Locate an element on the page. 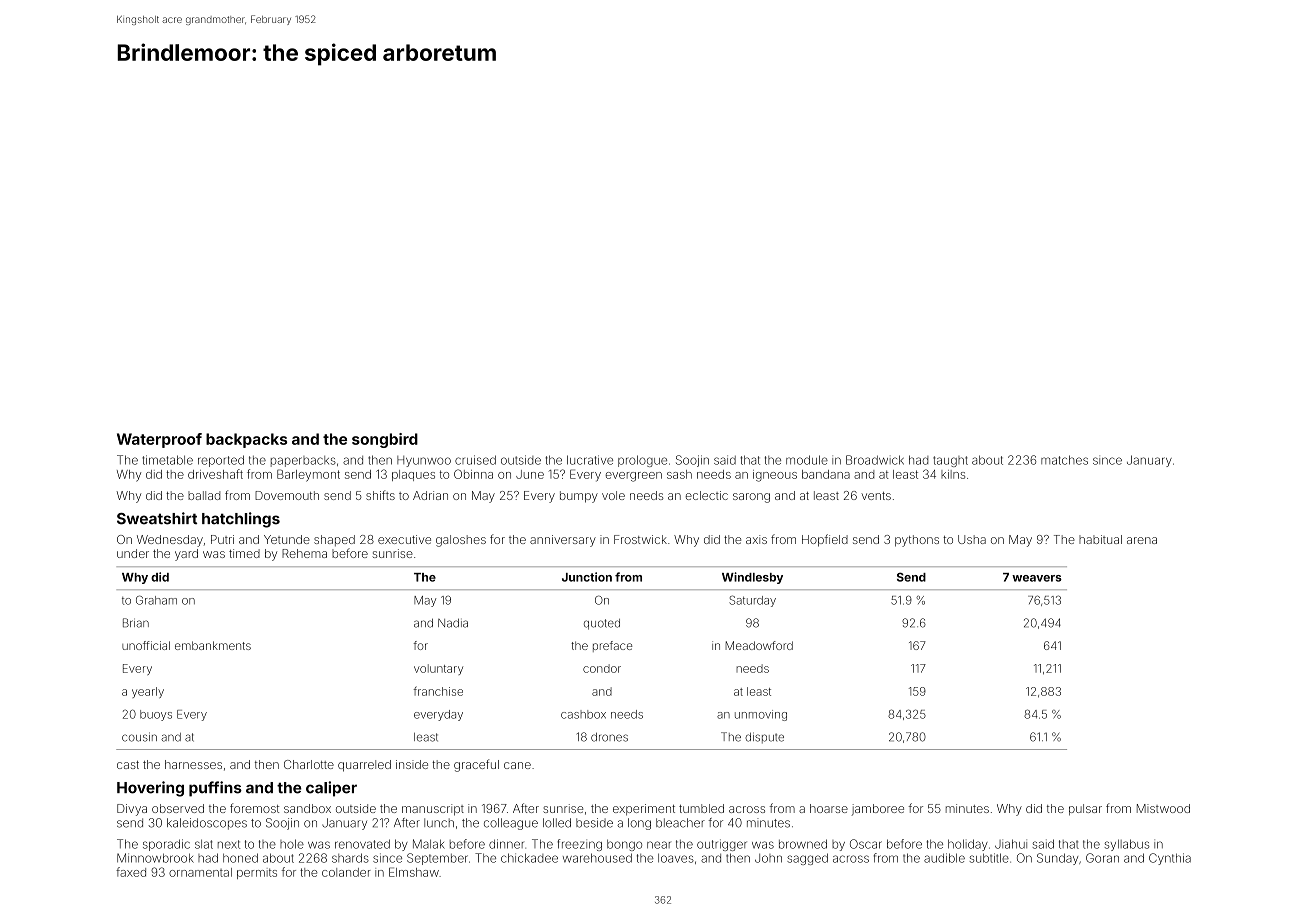 The width and height of the document is (1308, 924). Meadowford is located at coordinates (759, 645).
